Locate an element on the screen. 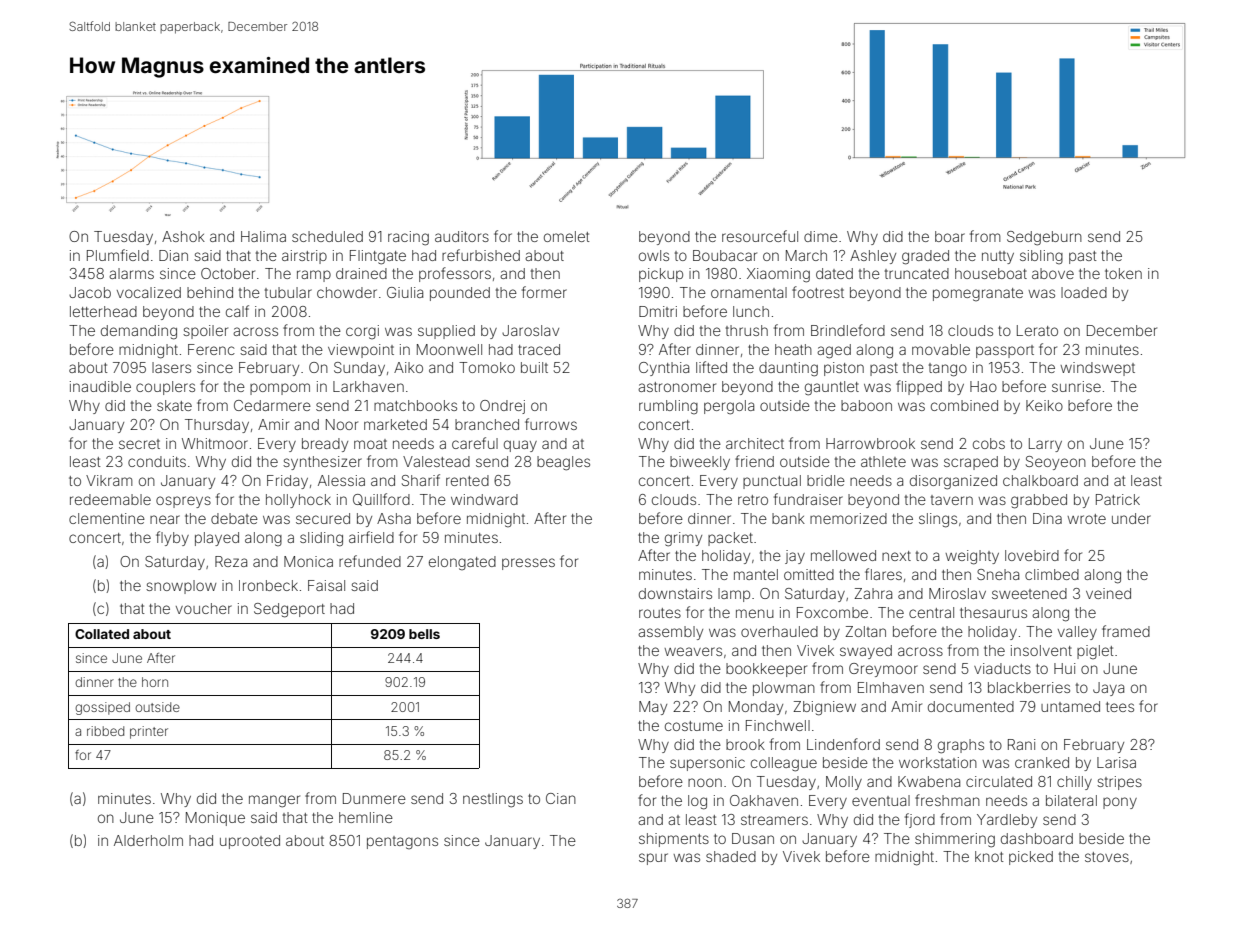 The width and height of the screenshot is (1233, 952). ribbed is located at coordinates (105, 731).
